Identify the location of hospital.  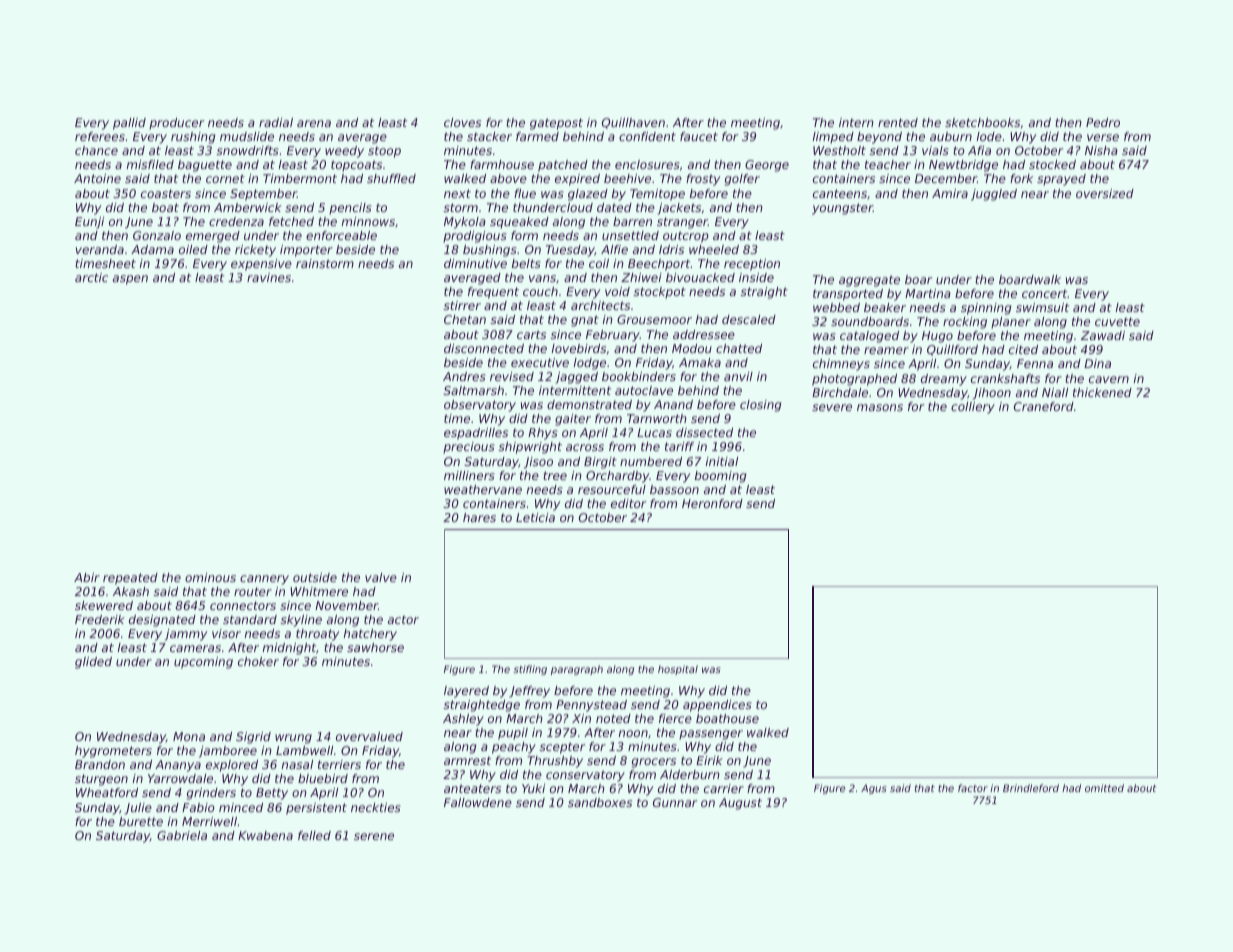
(678, 670).
